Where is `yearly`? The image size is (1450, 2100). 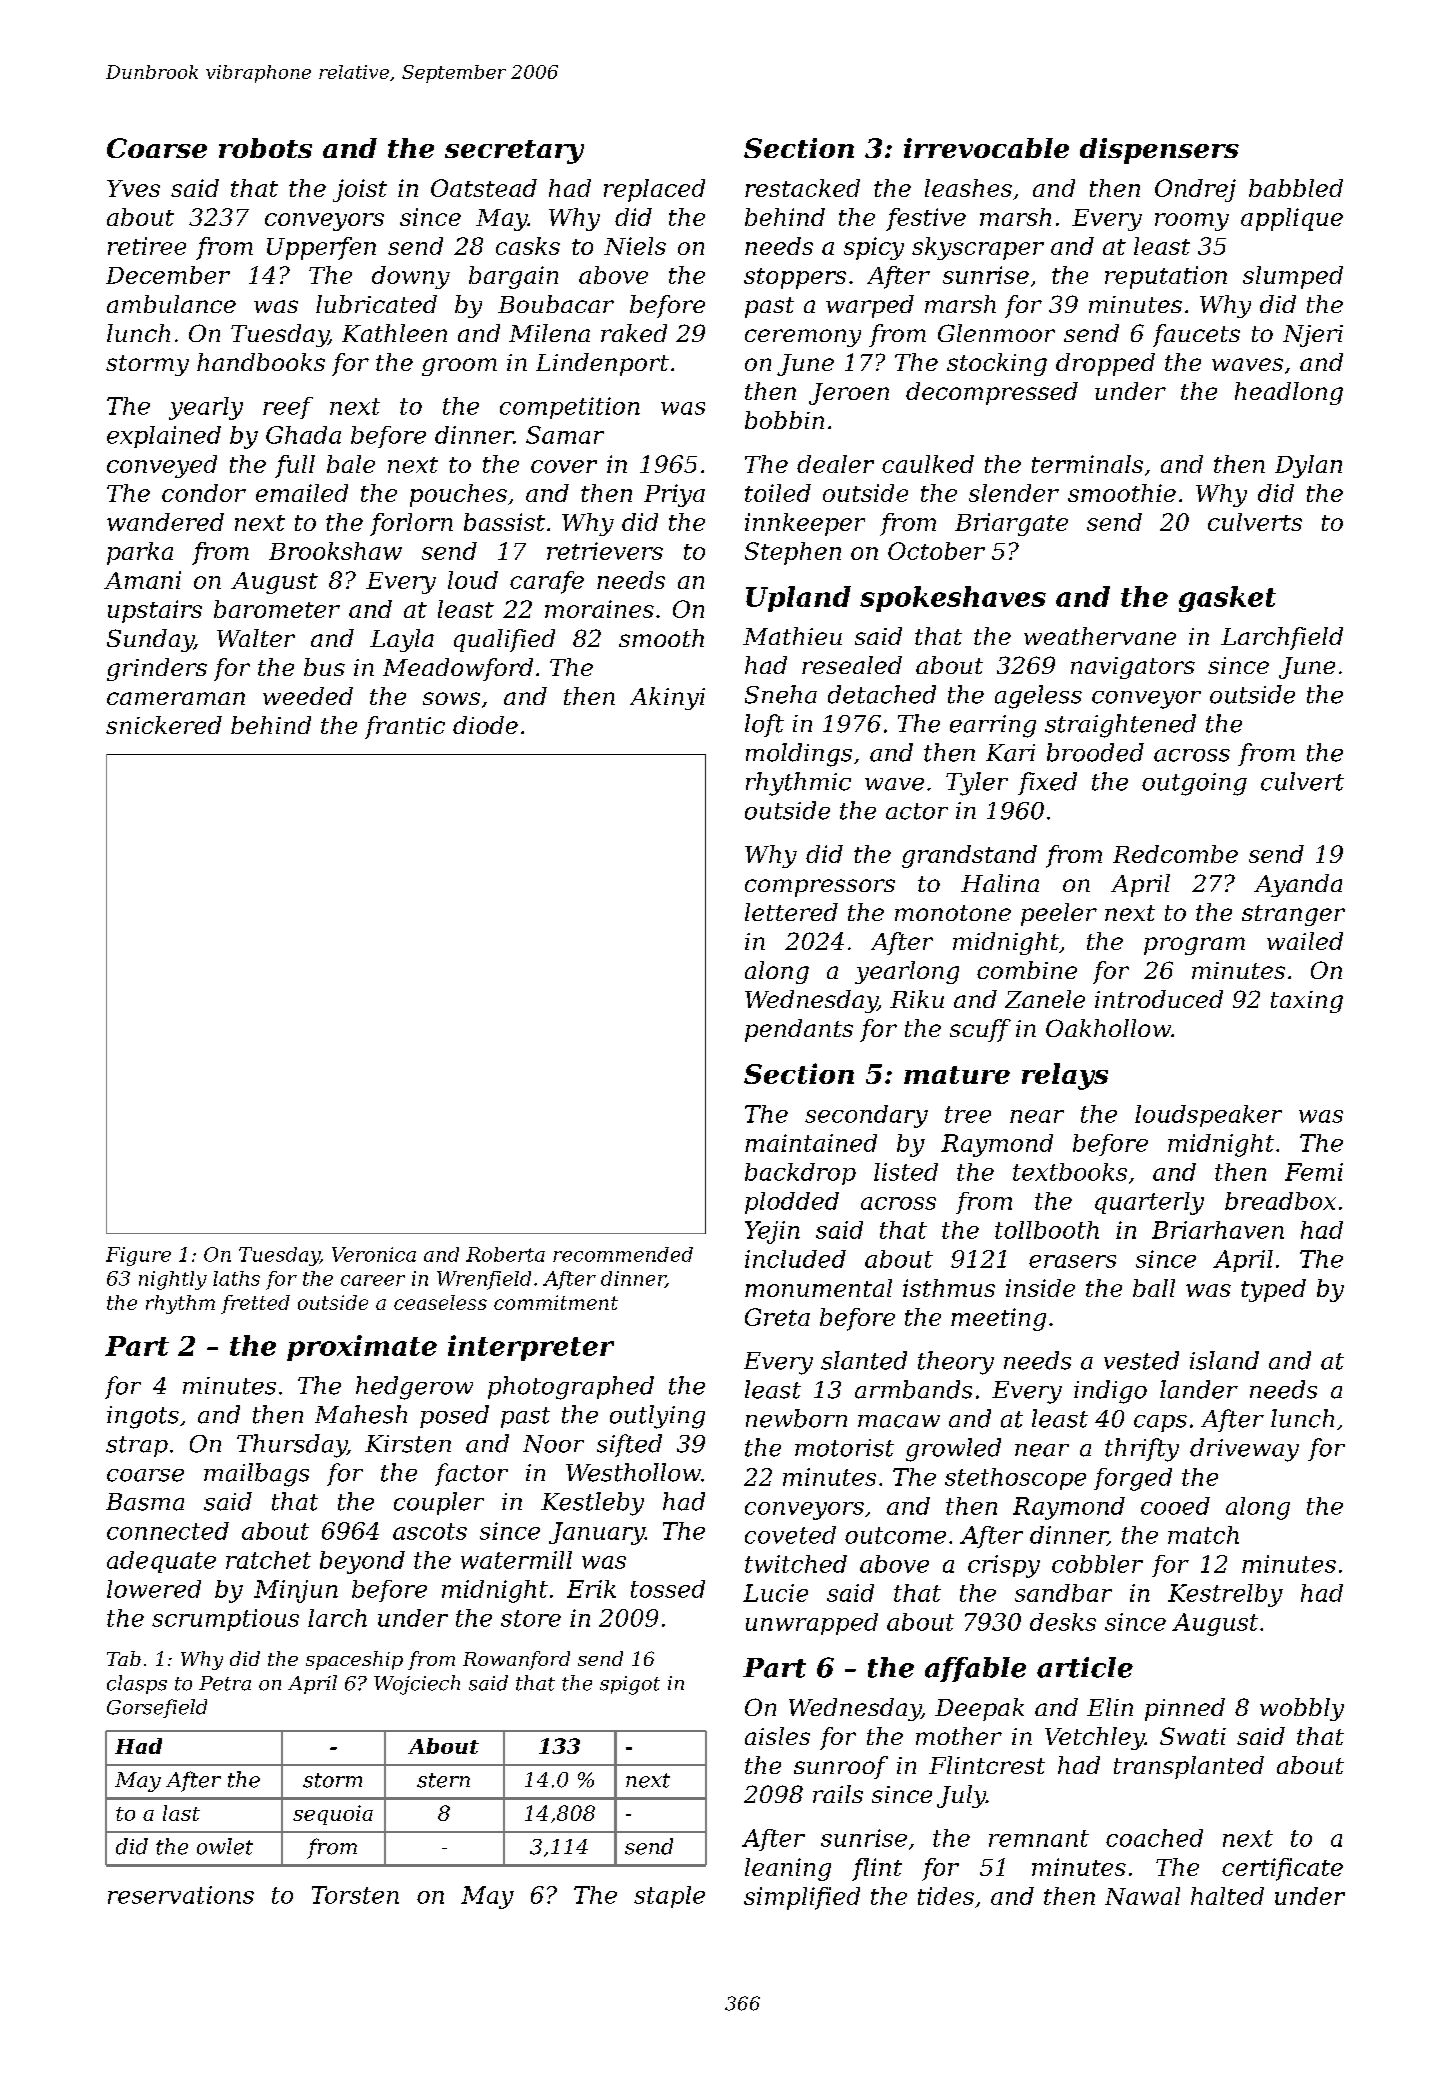 yearly is located at coordinates (206, 408).
